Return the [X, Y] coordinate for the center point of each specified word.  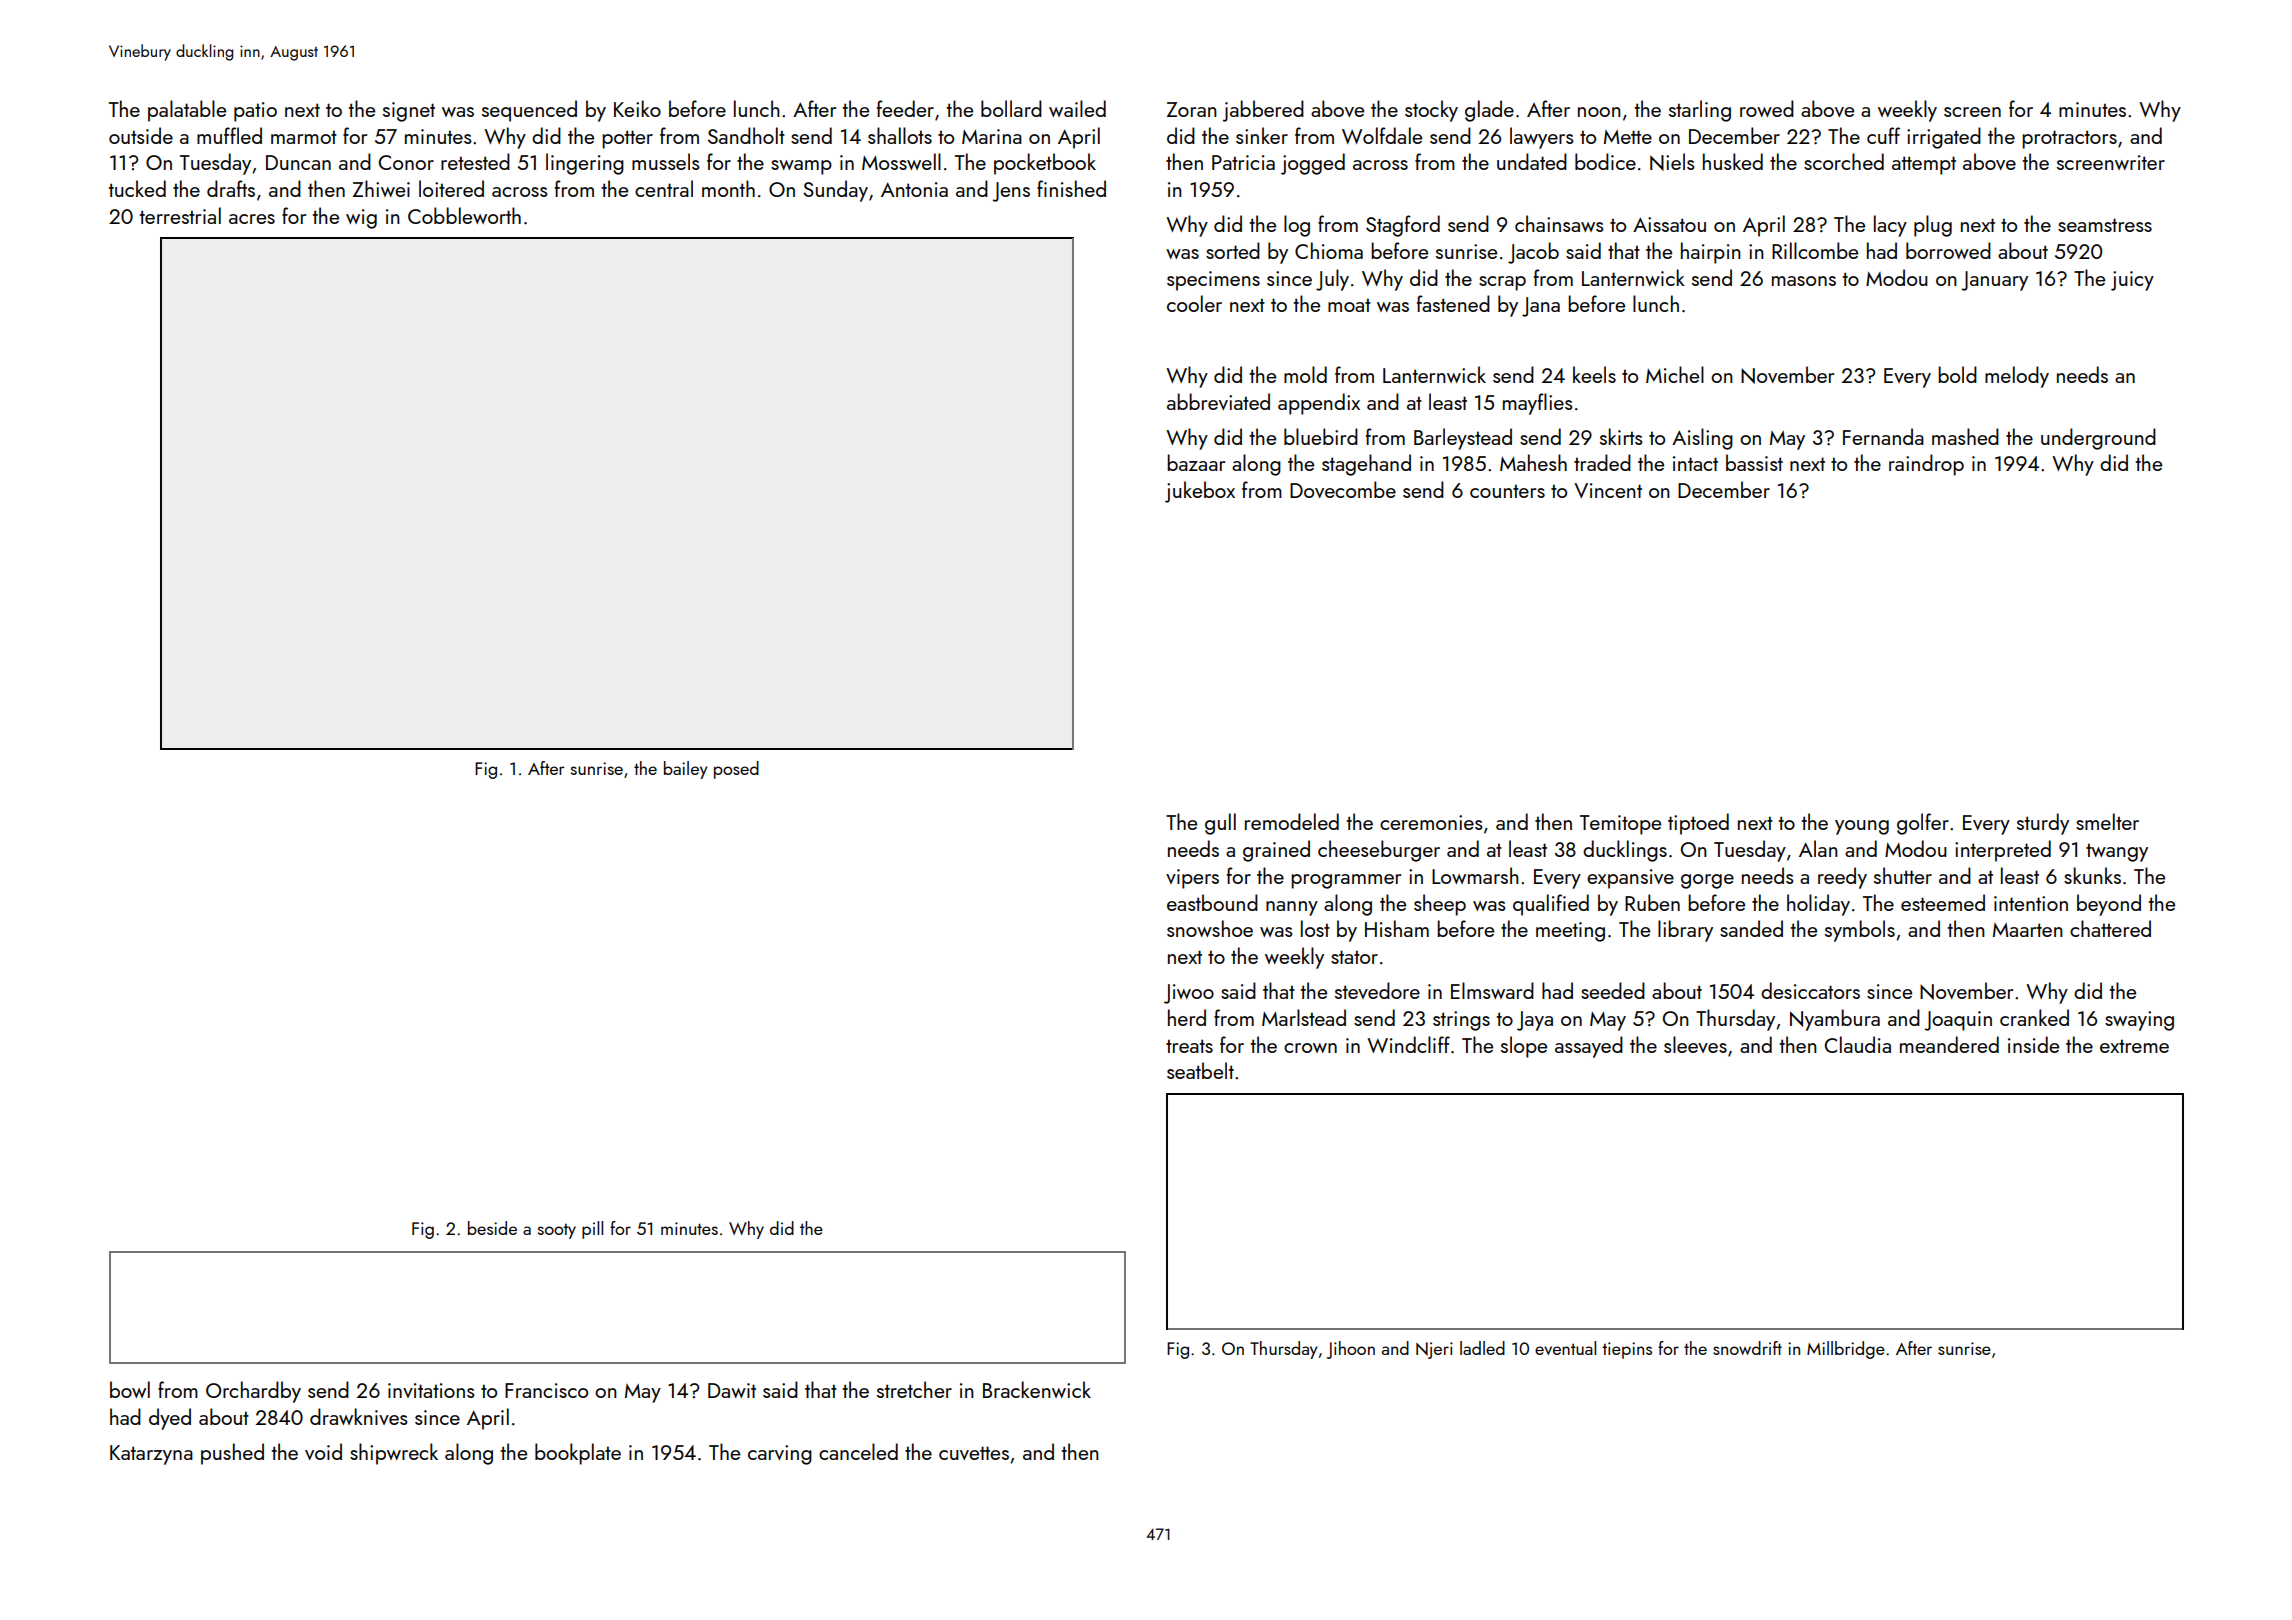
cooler [1194, 303]
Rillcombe [1815, 250]
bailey [686, 770]
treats [1189, 1046]
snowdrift [1747, 1348]
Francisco [546, 1390]
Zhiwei [381, 188]
